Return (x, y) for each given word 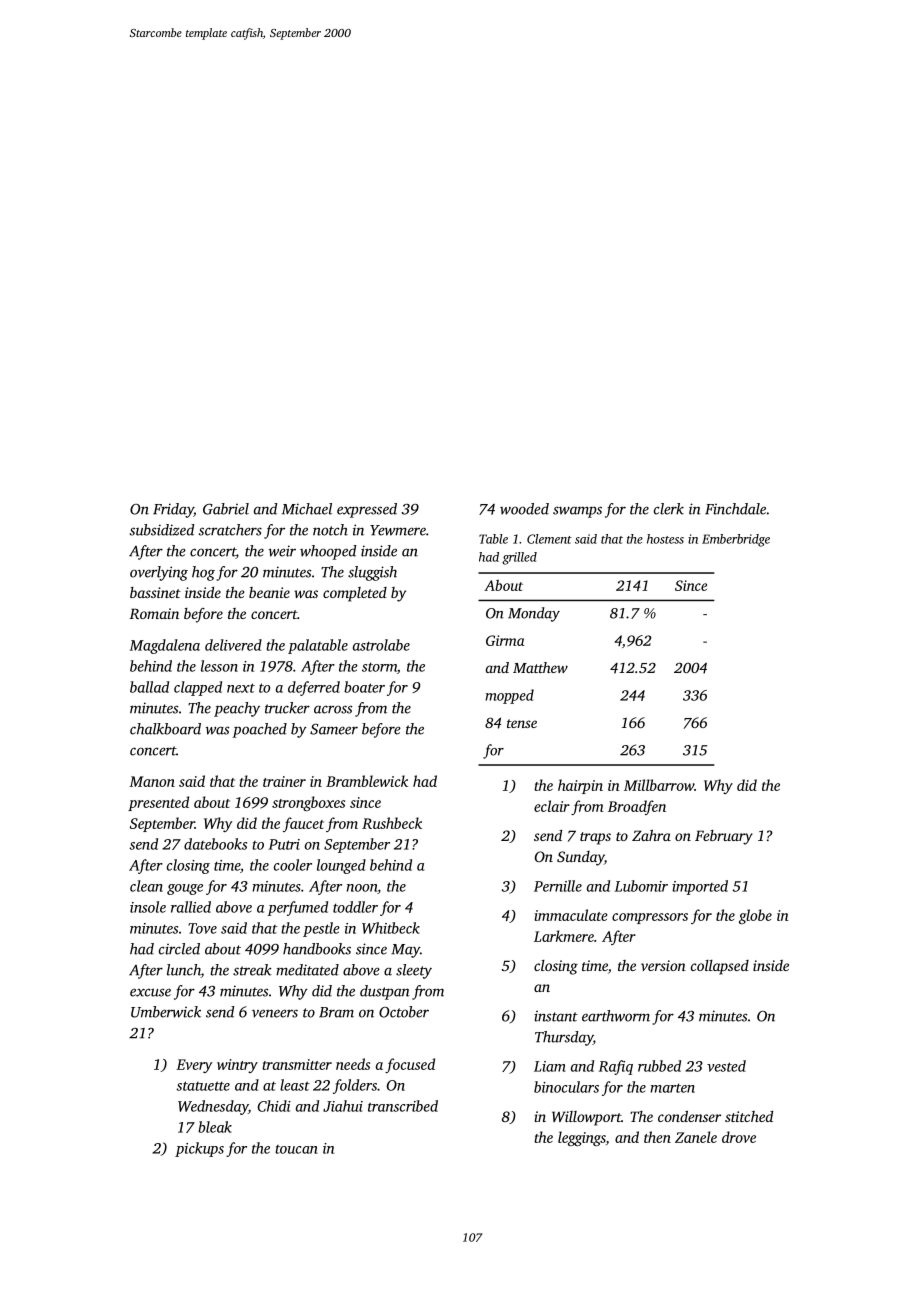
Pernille (558, 886)
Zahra (651, 835)
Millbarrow (659, 785)
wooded (524, 509)
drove (739, 1137)
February (724, 837)
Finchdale (735, 509)
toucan (296, 1149)
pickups (199, 1149)
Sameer (334, 729)
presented (158, 803)
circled (179, 949)
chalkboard (165, 729)
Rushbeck (392, 823)
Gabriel (226, 509)
